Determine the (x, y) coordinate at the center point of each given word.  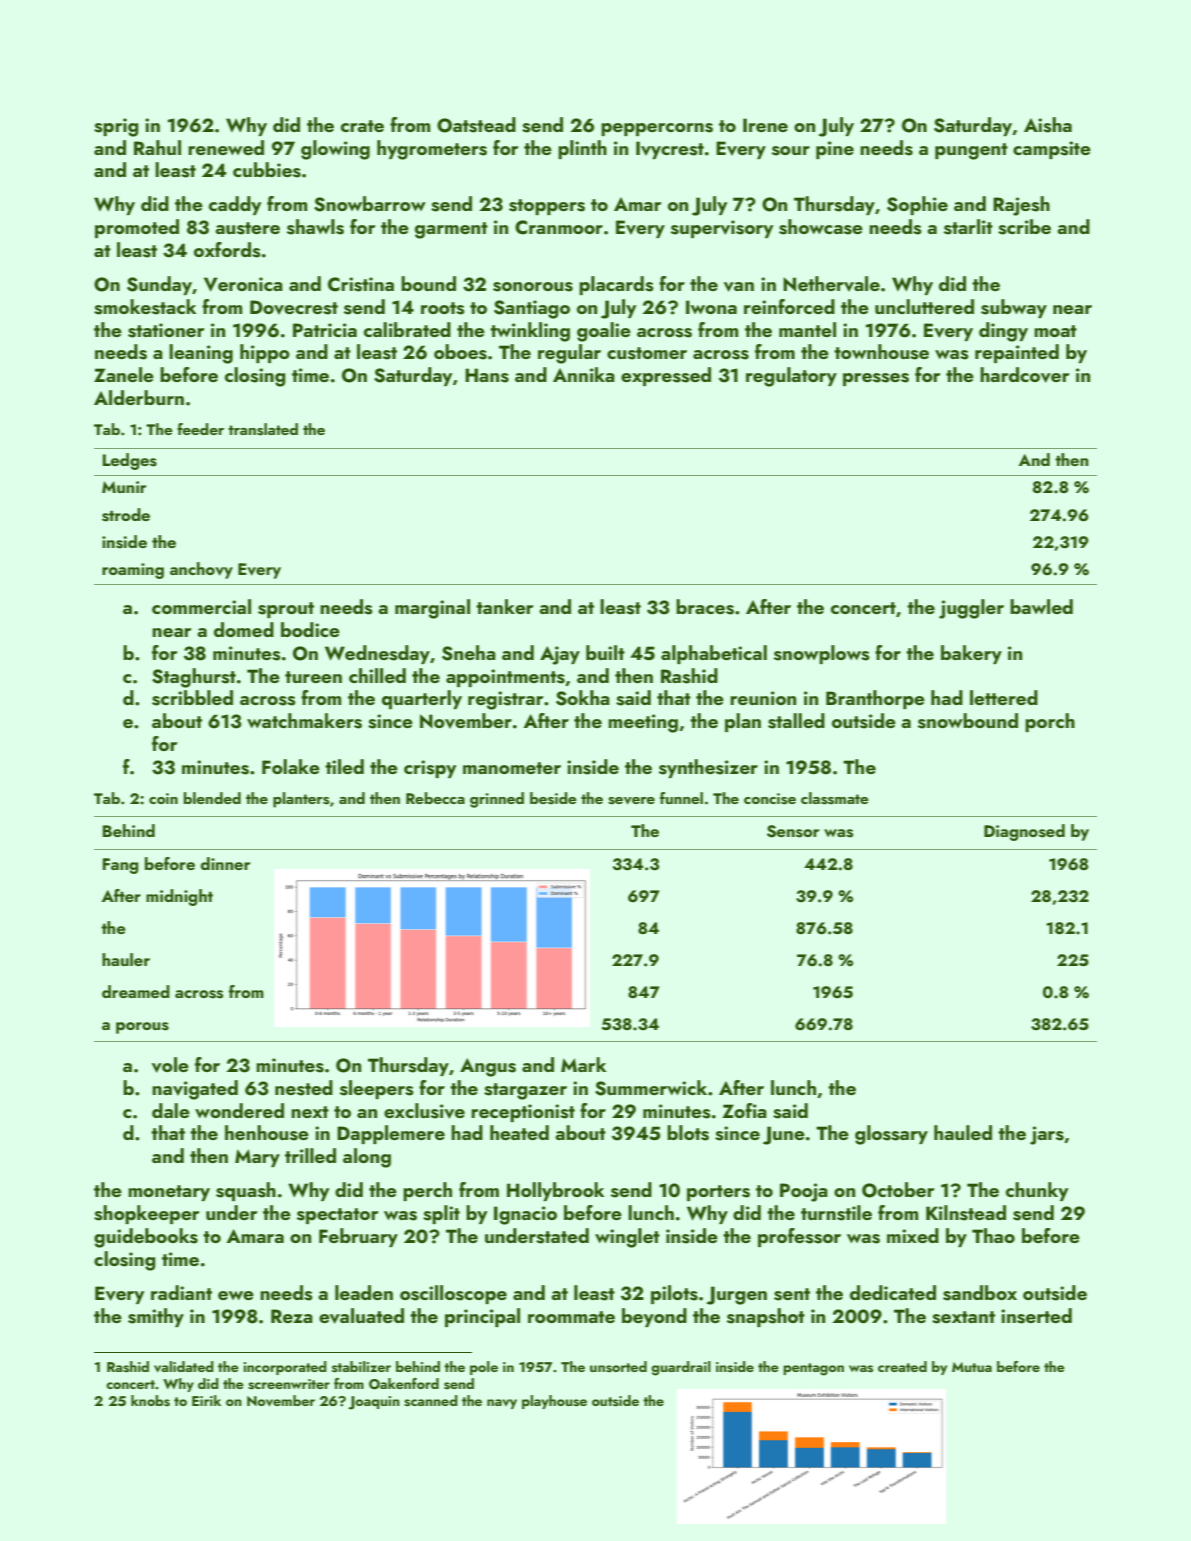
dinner (225, 863)
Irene (765, 125)
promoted (137, 228)
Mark (583, 1064)
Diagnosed (1024, 832)
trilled (310, 1155)
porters (718, 1193)
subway (1014, 308)
